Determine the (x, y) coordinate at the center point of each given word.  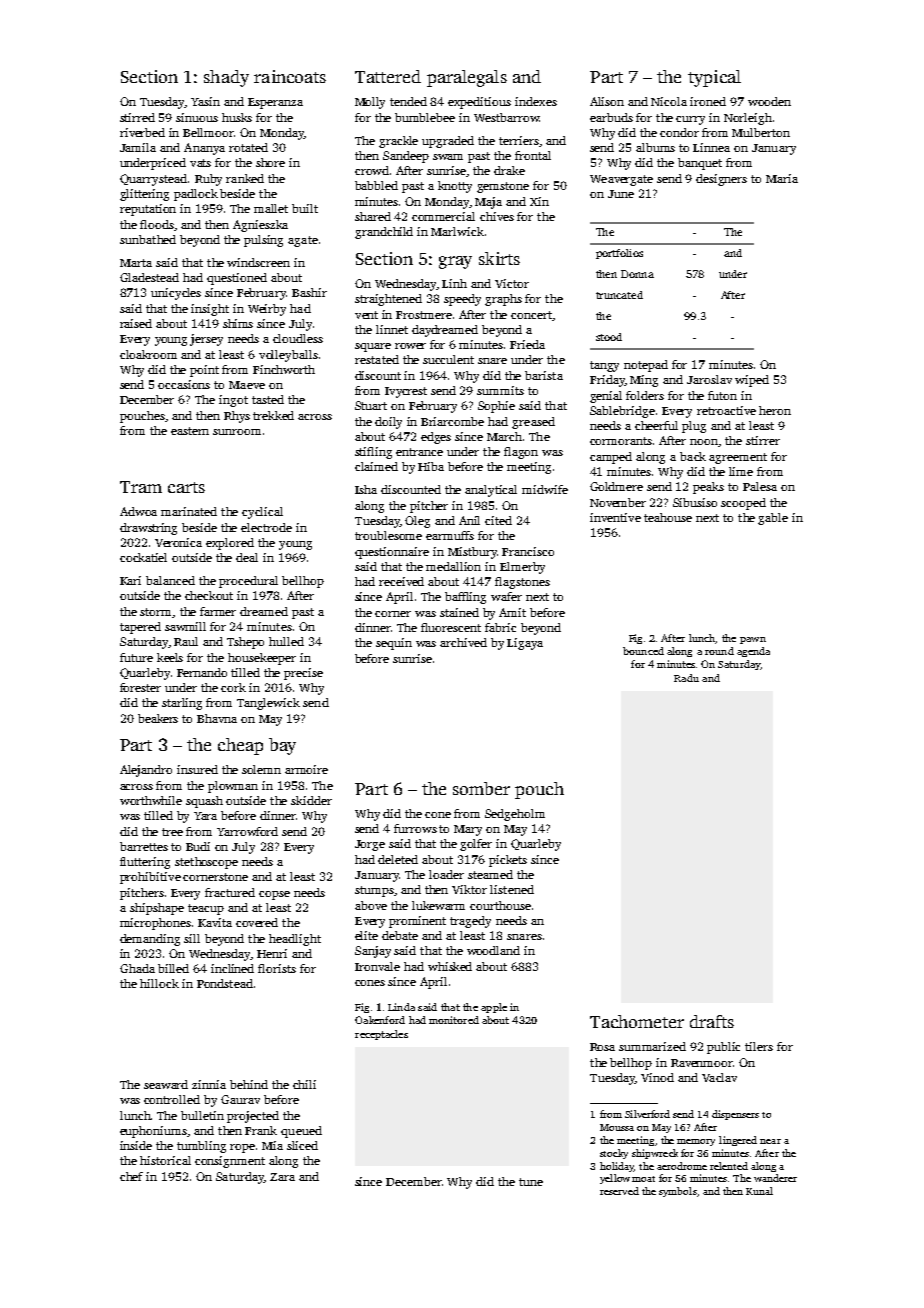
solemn (261, 769)
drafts (712, 1021)
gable (773, 519)
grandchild (384, 233)
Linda (401, 1007)
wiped (752, 381)
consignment (230, 1162)
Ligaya (525, 644)
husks (237, 117)
